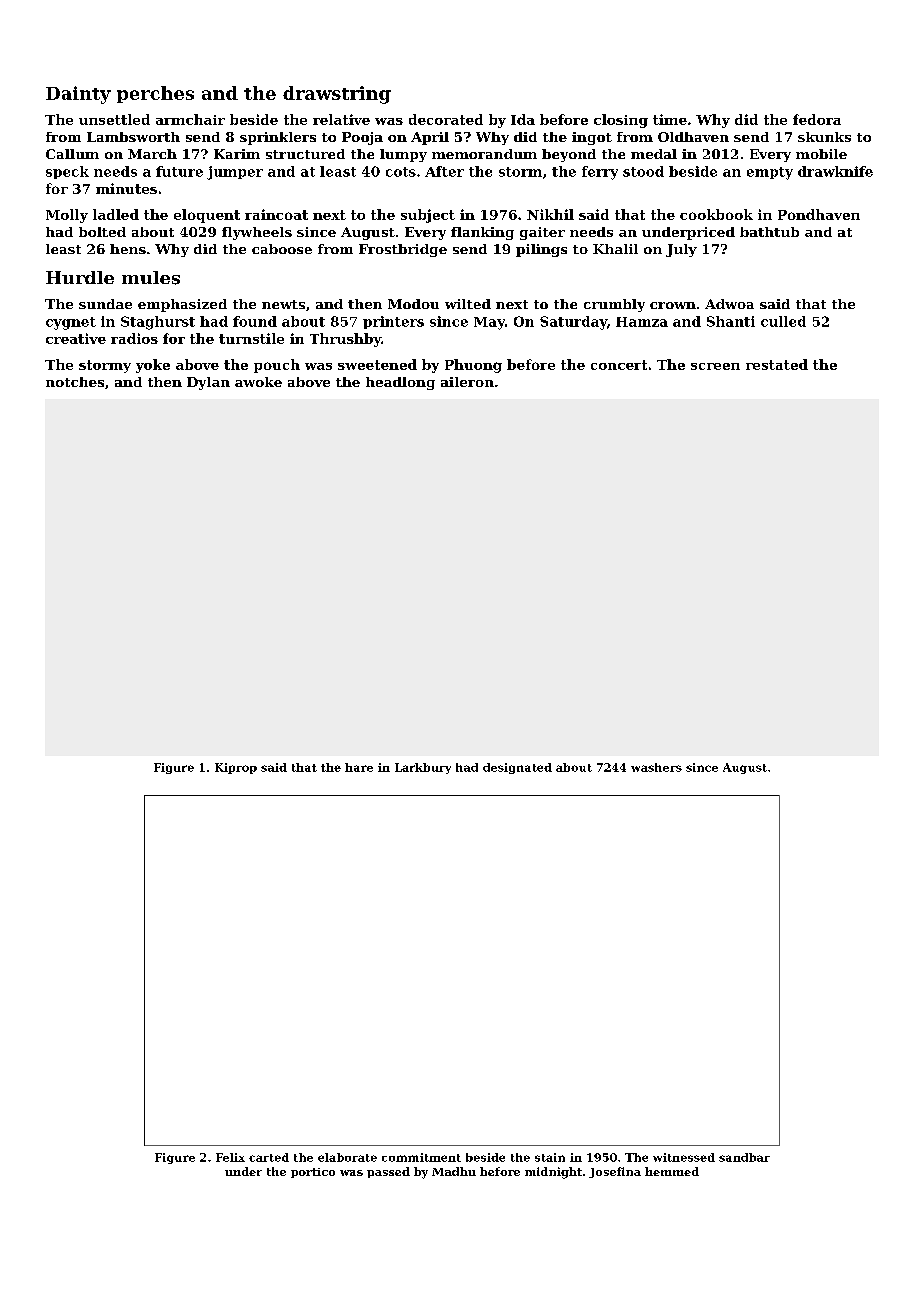  I want to click on Kiprop, so click(236, 768).
